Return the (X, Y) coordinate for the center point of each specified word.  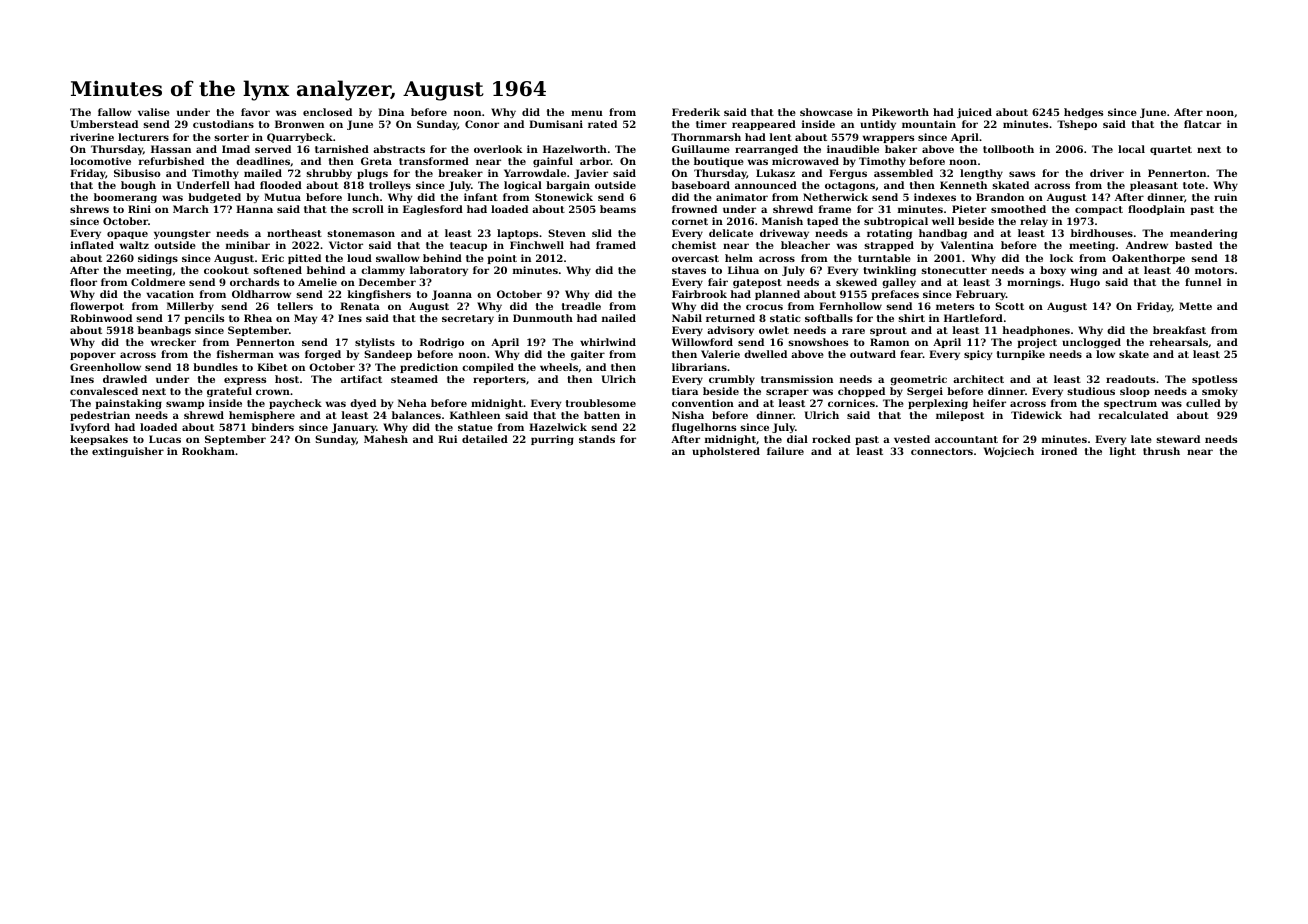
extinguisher (128, 452)
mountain (929, 124)
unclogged (1091, 343)
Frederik (696, 112)
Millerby (190, 307)
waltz (134, 245)
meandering (1203, 234)
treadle (581, 306)
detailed (485, 439)
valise (154, 112)
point (502, 259)
